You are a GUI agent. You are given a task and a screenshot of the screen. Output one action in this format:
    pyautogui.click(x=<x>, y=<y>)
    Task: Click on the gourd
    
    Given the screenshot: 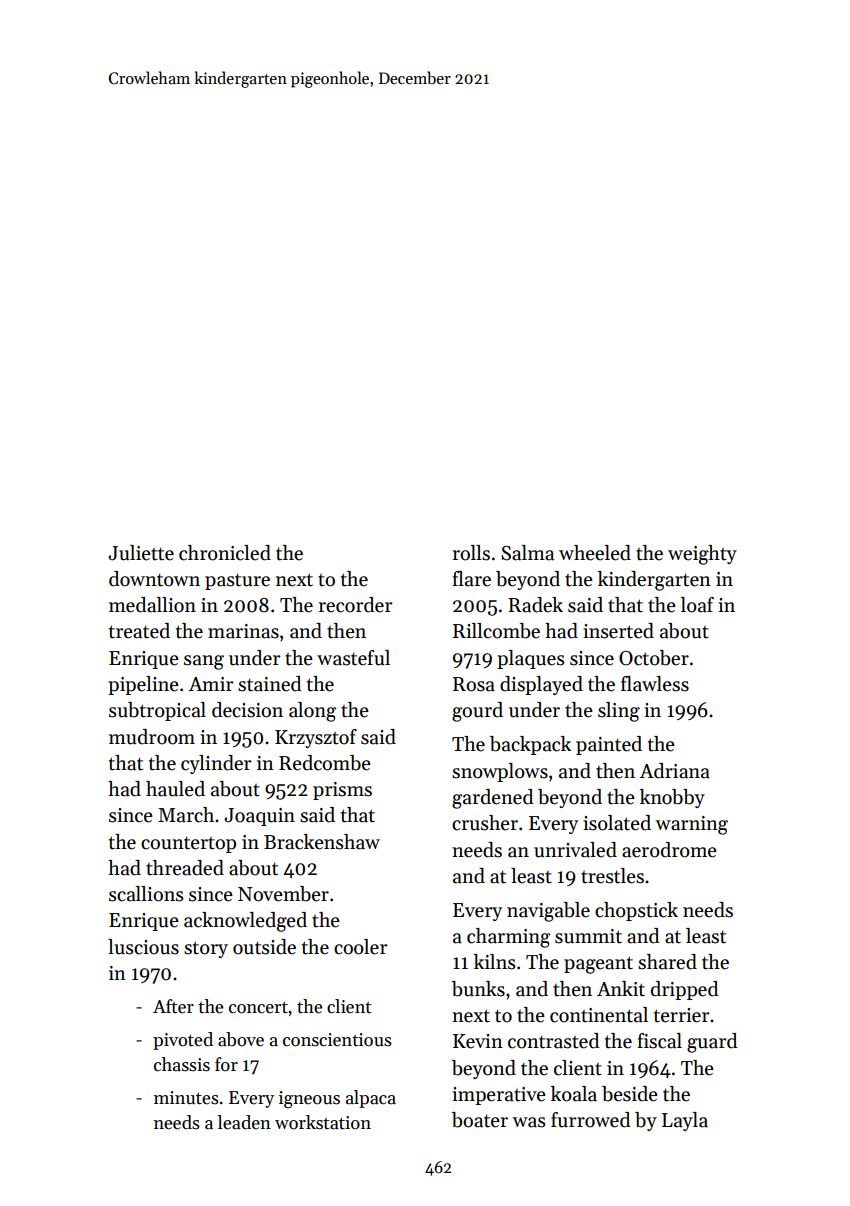 What is the action you would take?
    pyautogui.click(x=477, y=712)
